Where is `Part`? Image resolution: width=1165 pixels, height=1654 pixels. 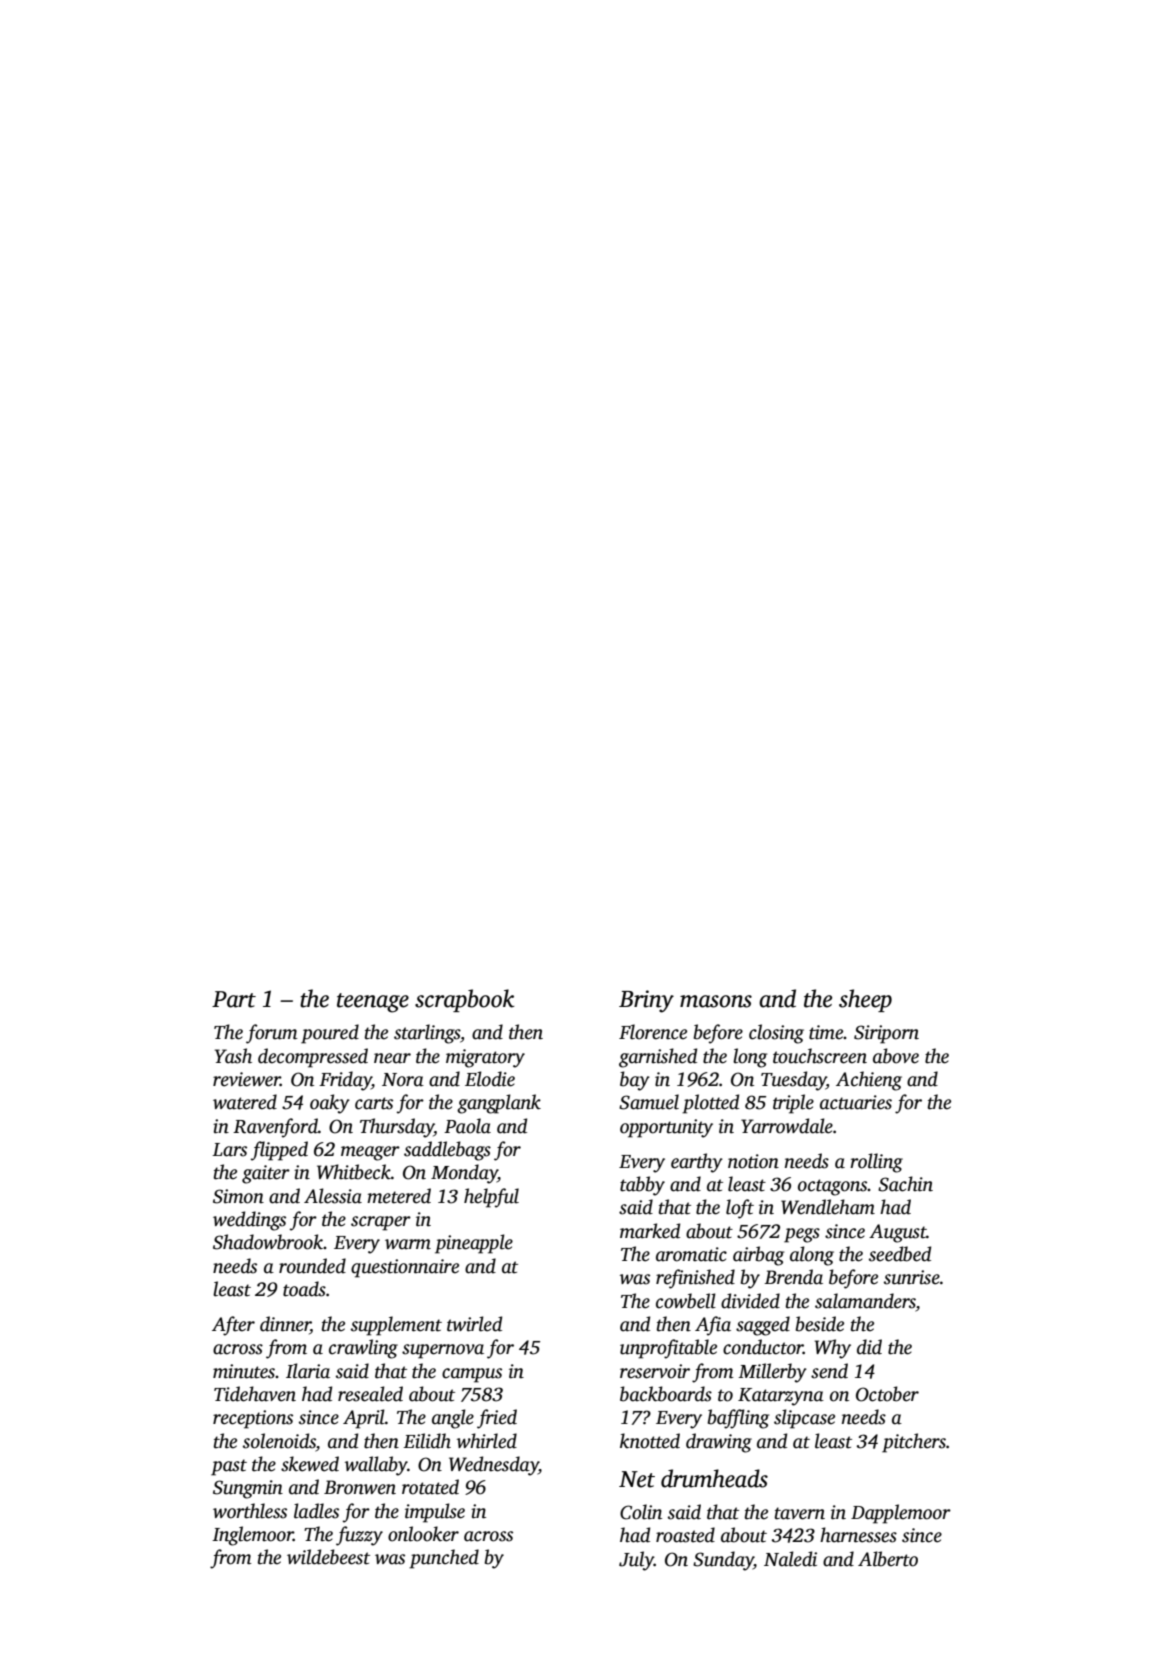
Part is located at coordinates (234, 999).
